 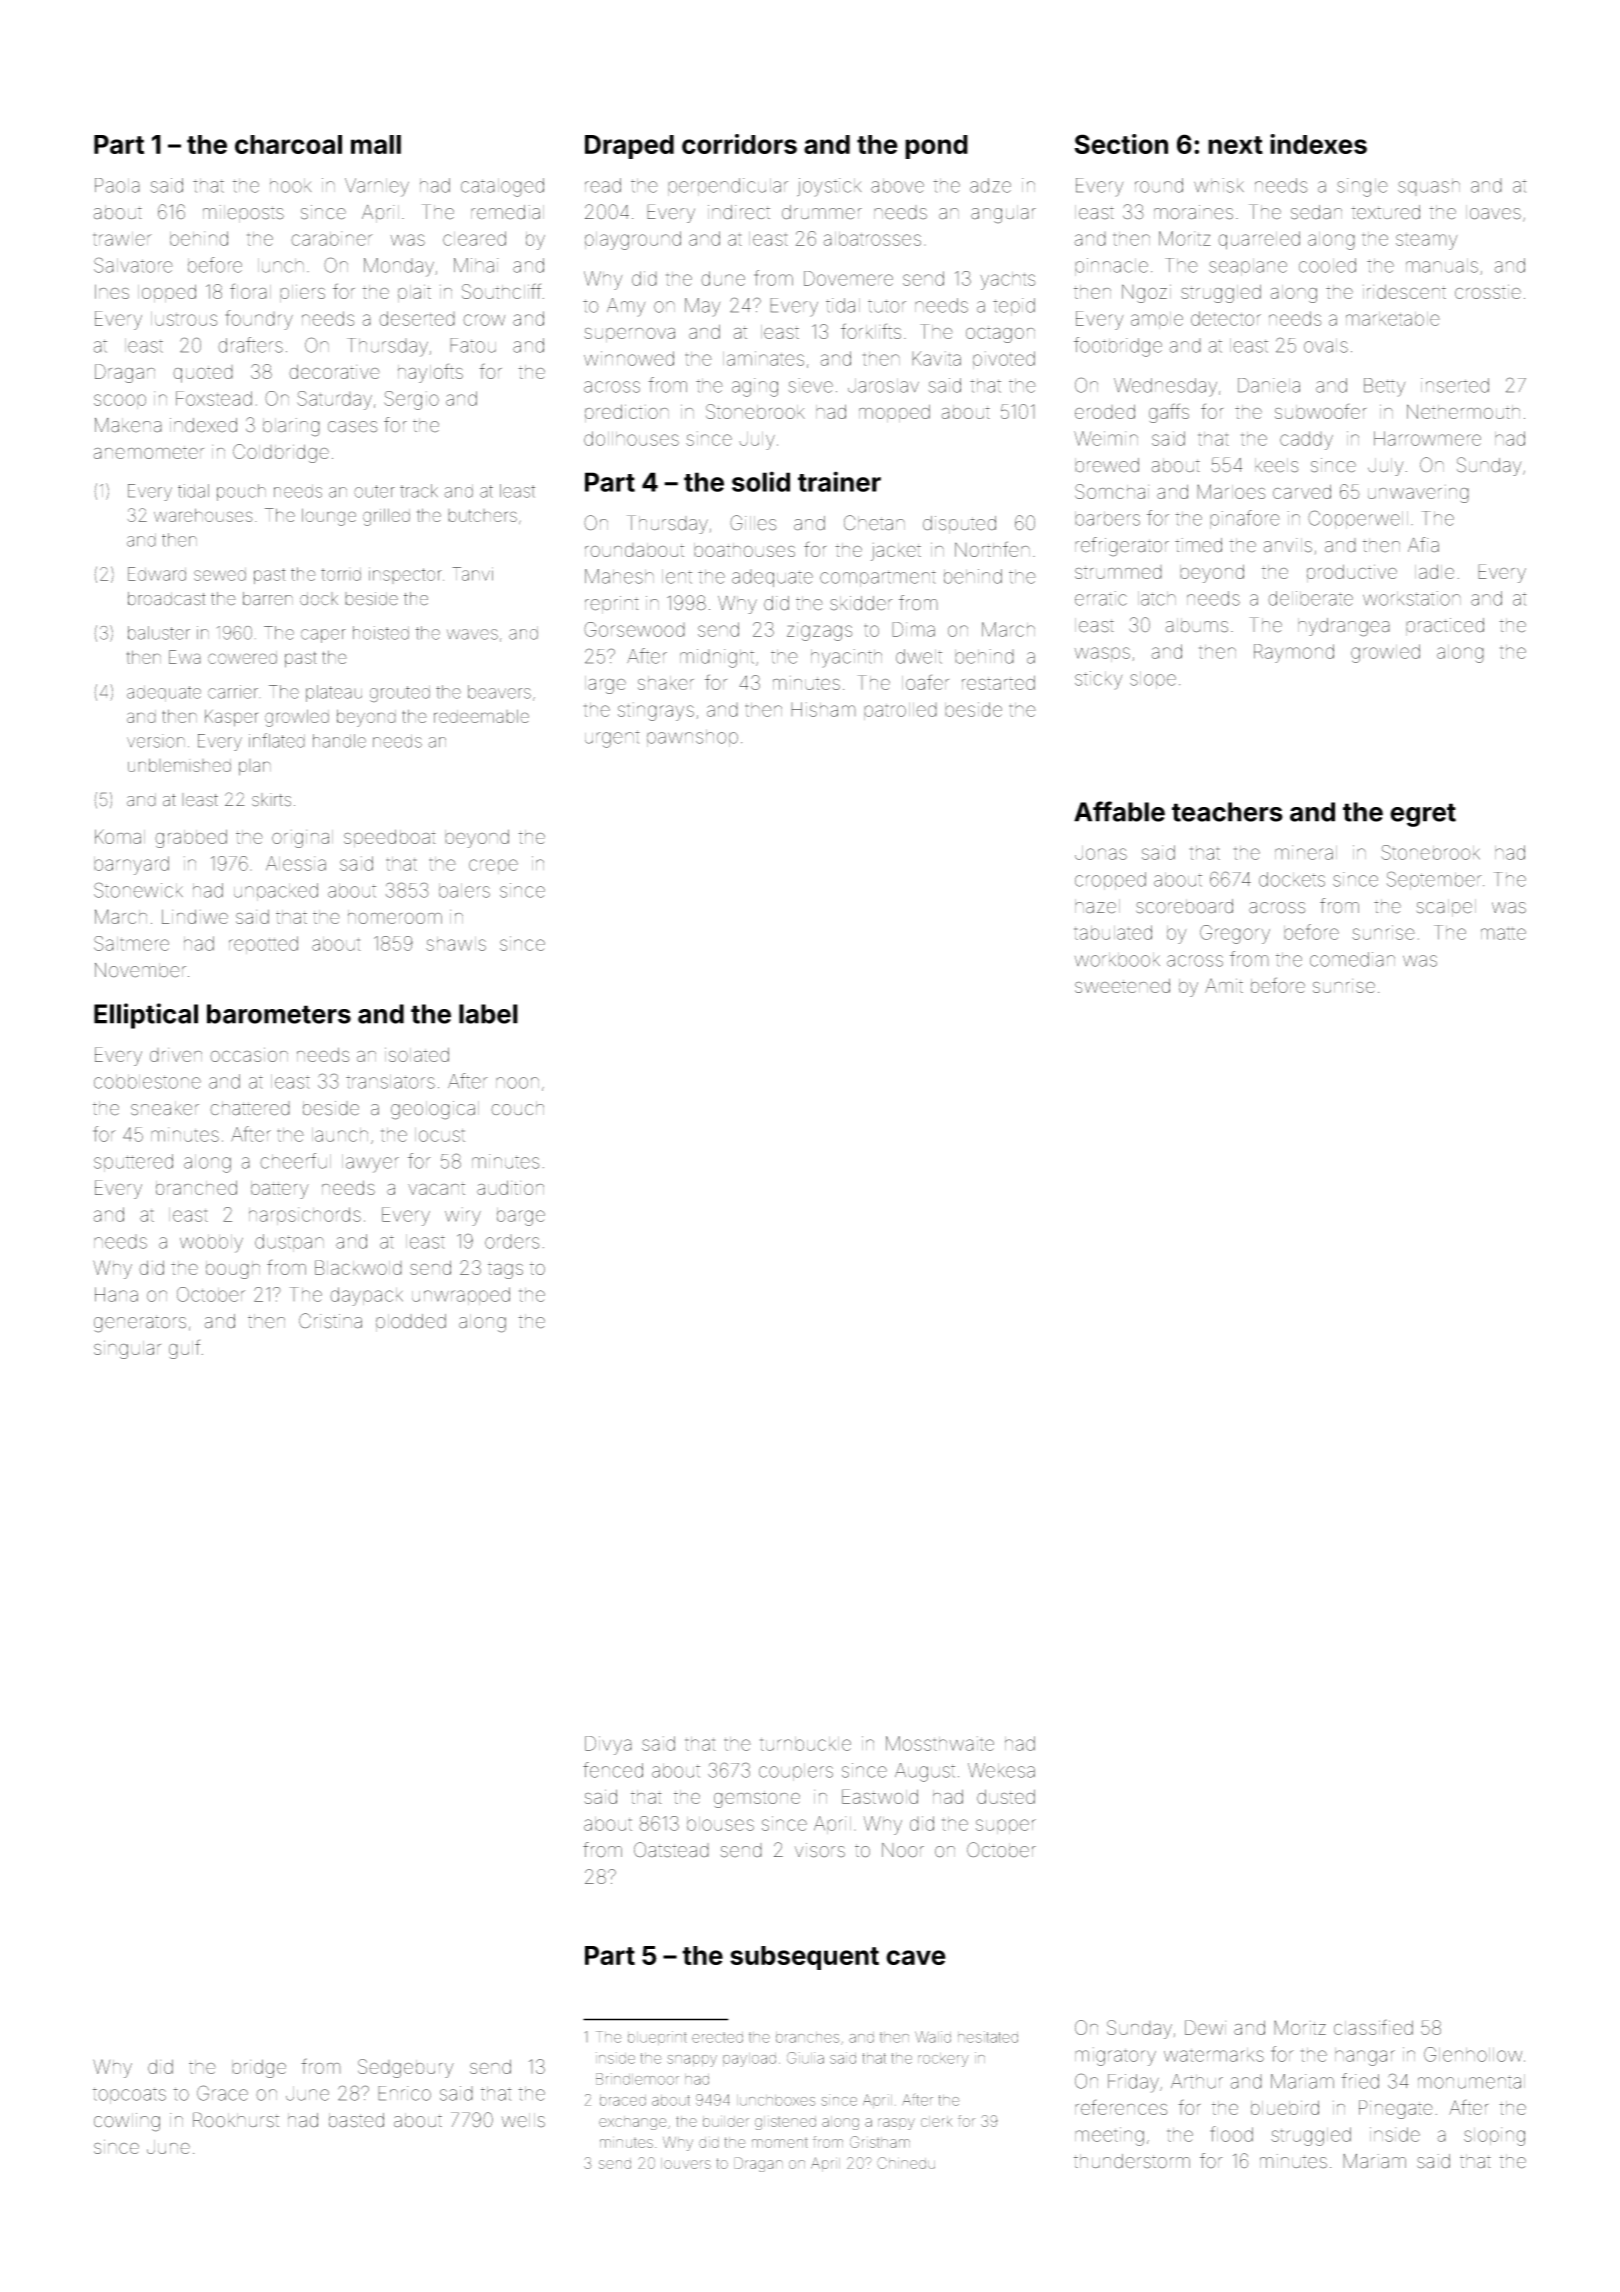 I want to click on Copperwell, so click(x=1358, y=519).
